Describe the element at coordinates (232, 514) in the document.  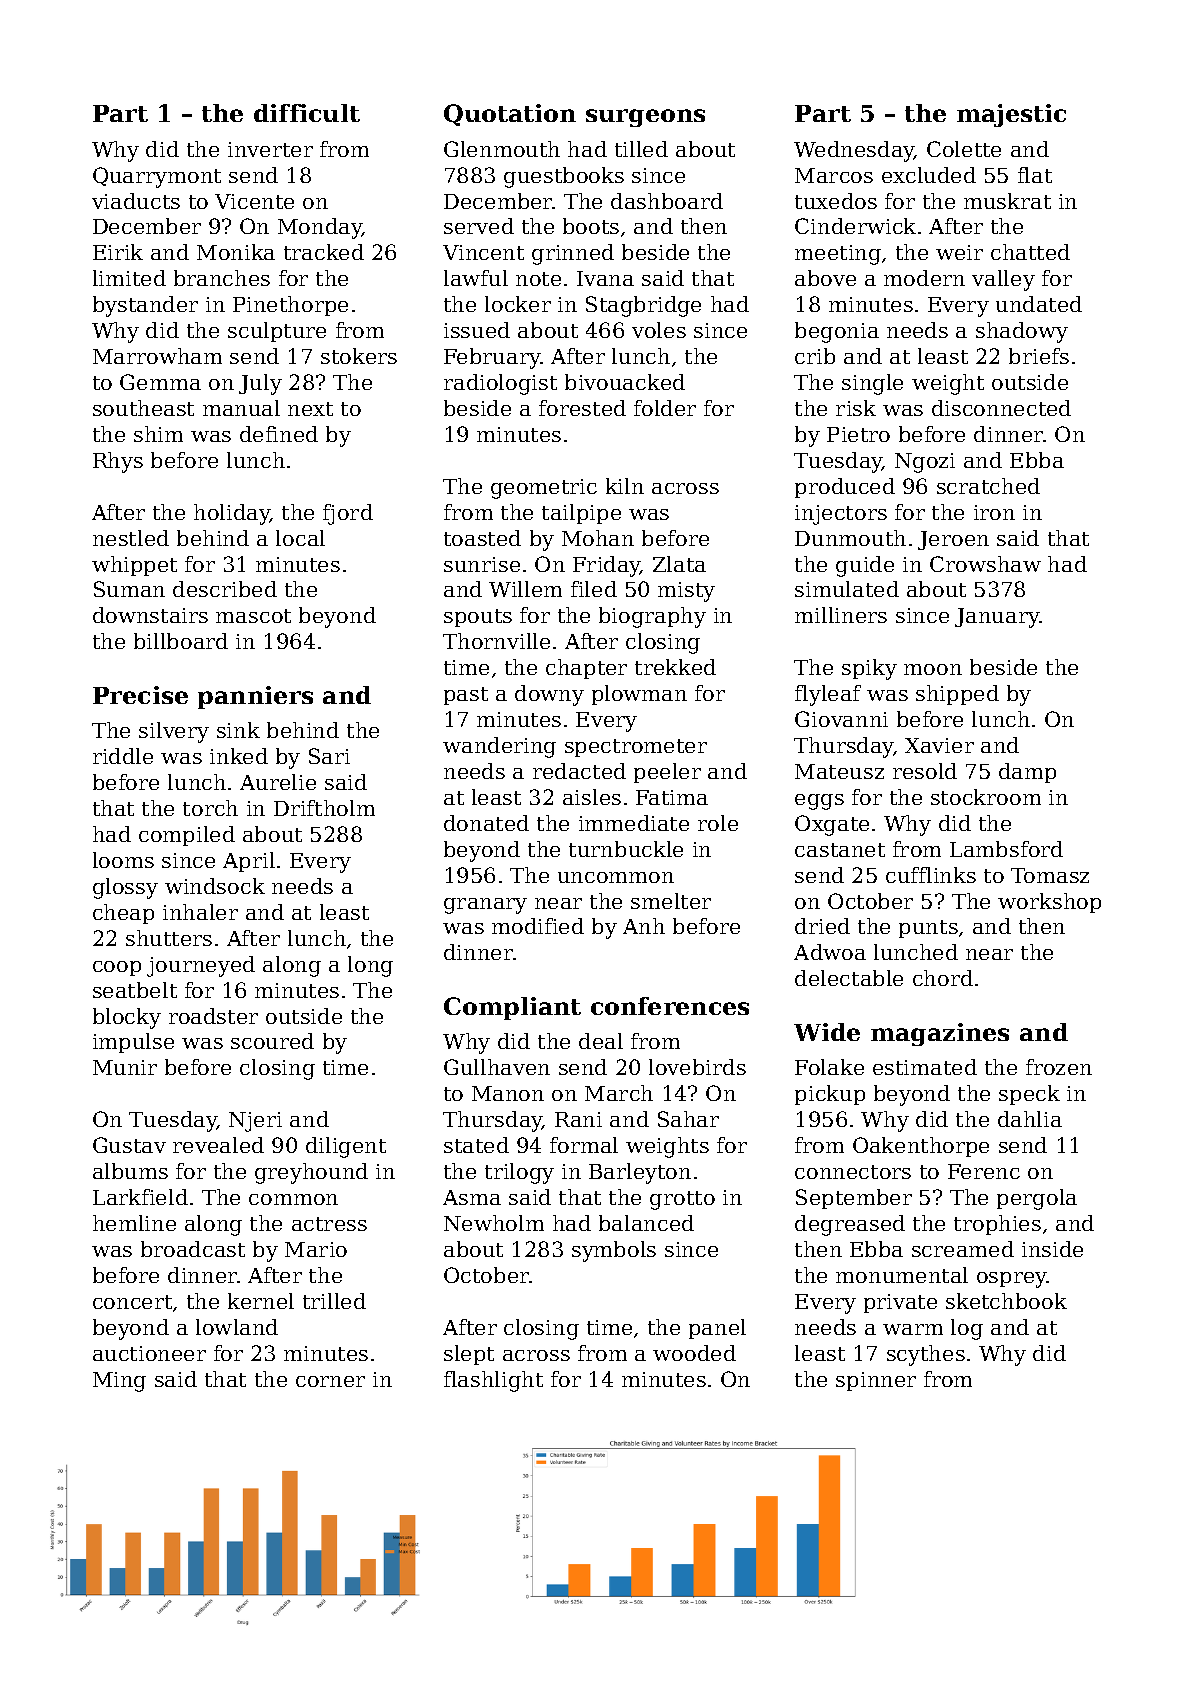
I see `holiday` at that location.
